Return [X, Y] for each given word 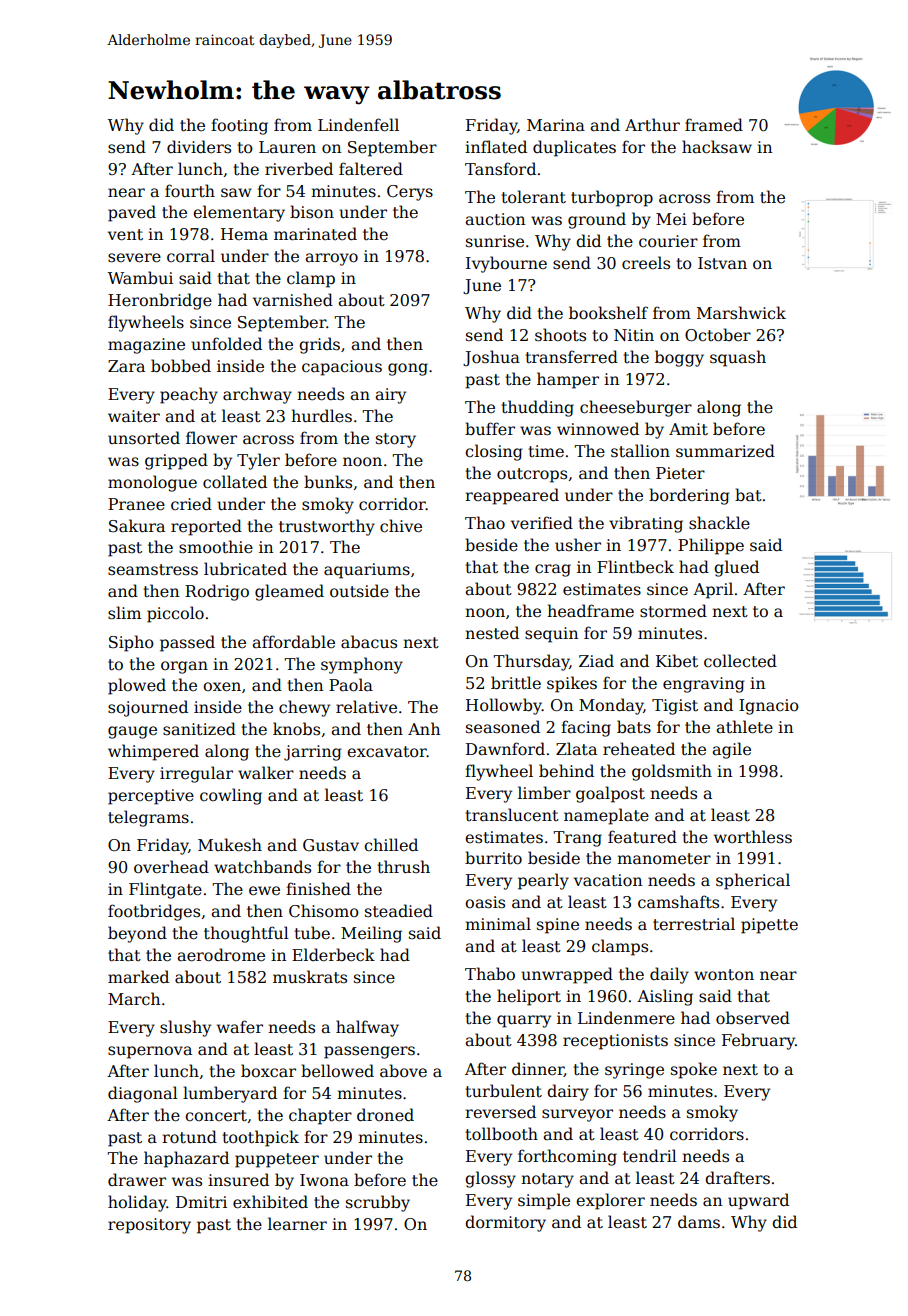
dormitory [505, 1223]
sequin [551, 635]
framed [714, 124]
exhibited [270, 1202]
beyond [137, 934]
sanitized [199, 728]
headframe [590, 611]
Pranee [136, 504]
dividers [199, 146]
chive [401, 526]
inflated [496, 147]
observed [753, 1018]
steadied [399, 911]
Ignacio [769, 707]
